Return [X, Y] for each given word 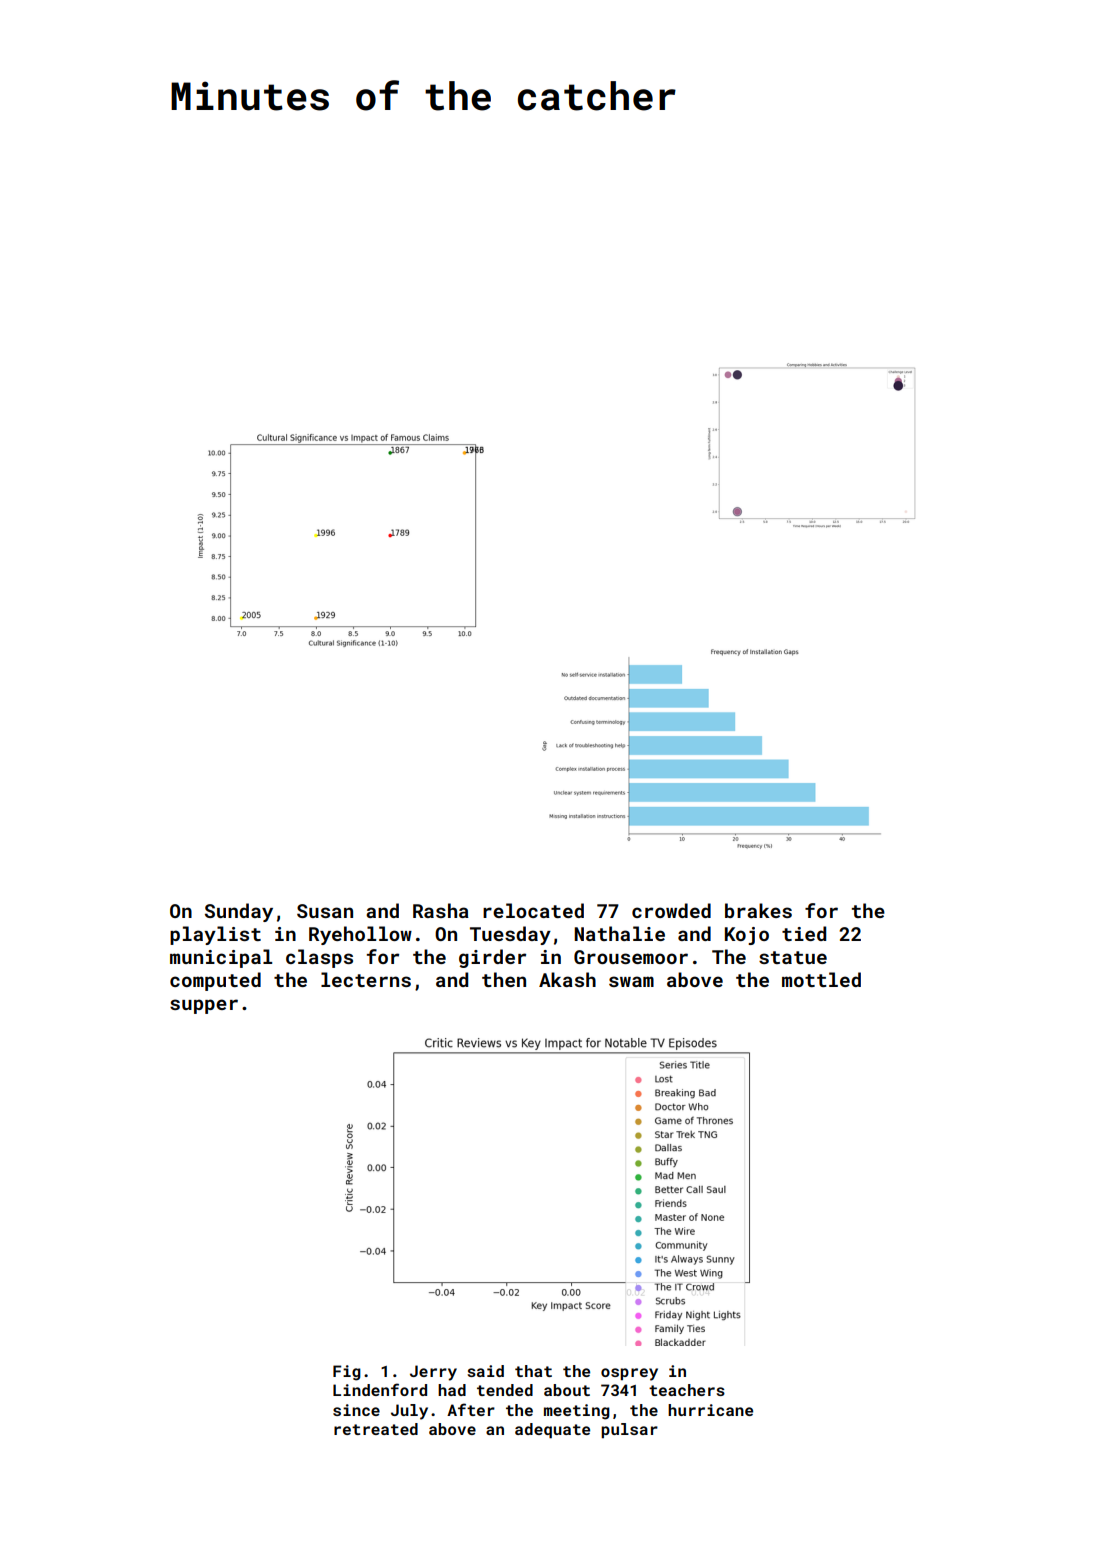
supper [204, 1006]
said [485, 1371]
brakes [758, 910]
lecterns [366, 979]
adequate [552, 1431]
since [356, 1410]
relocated [533, 910]
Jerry [433, 1373]
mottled [821, 979]
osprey [629, 1374]
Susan [325, 911]
